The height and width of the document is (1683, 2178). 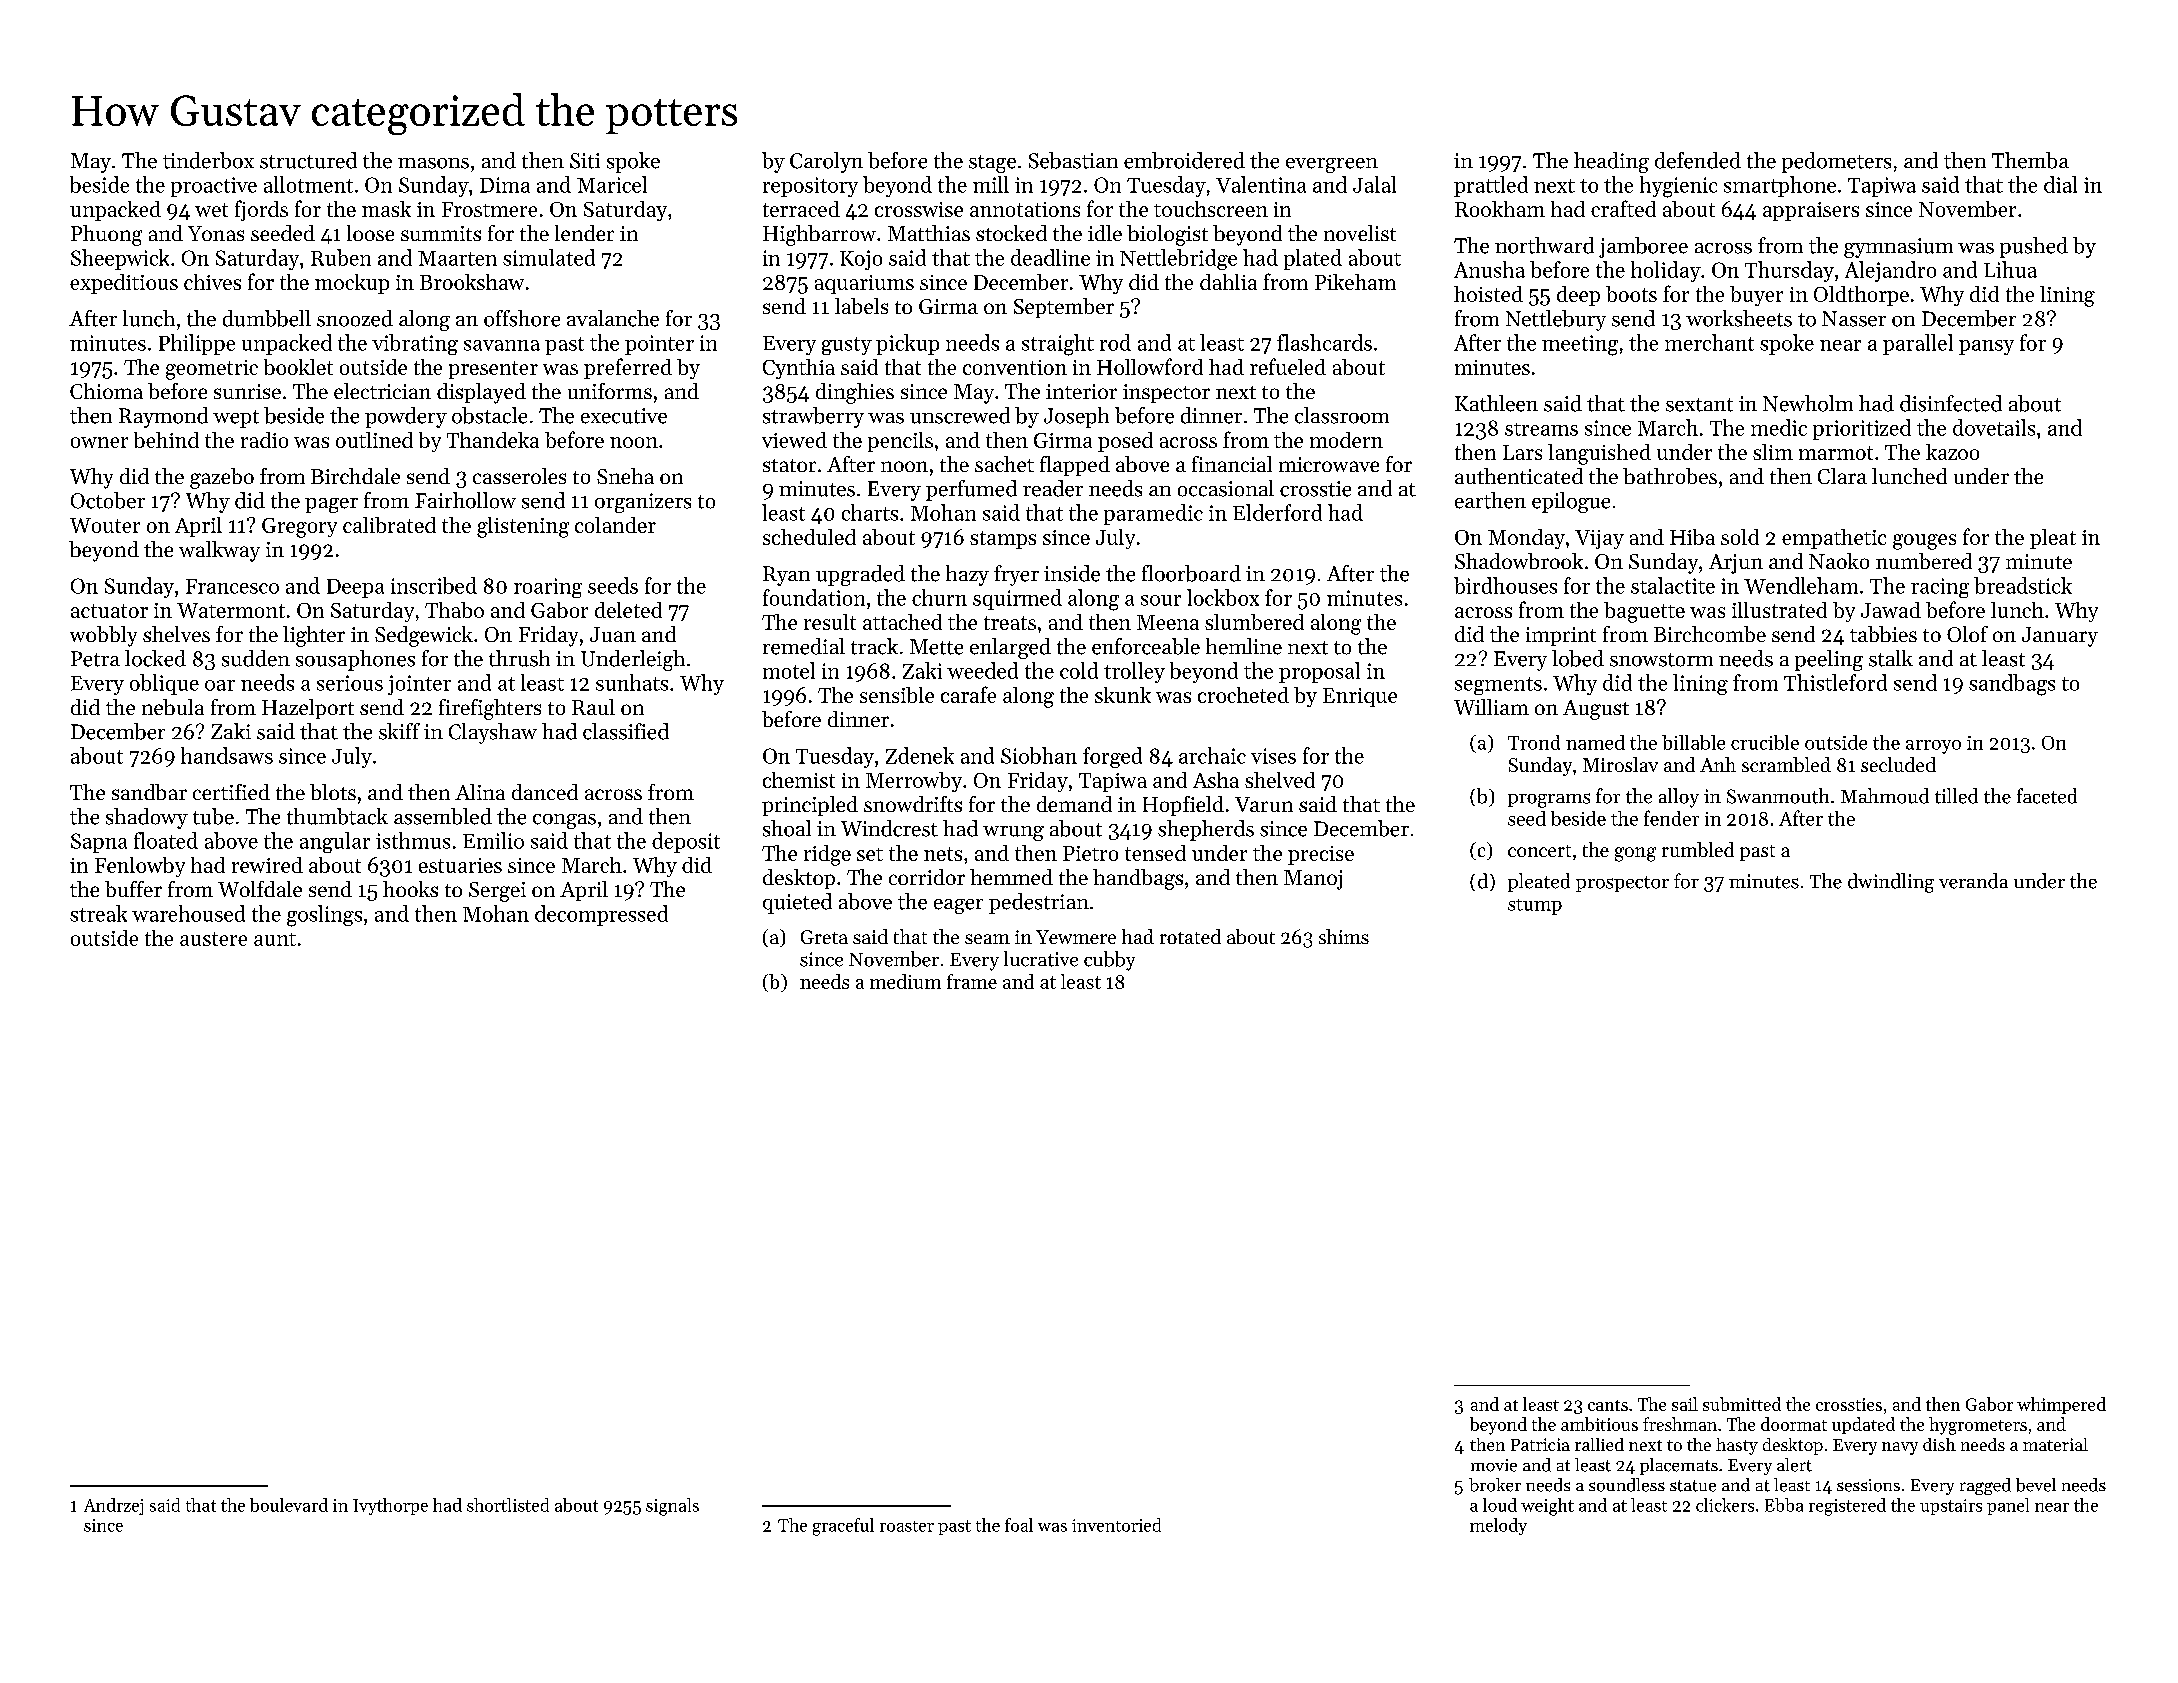 What do you see at coordinates (149, 792) in the document?
I see `sandbar` at bounding box center [149, 792].
